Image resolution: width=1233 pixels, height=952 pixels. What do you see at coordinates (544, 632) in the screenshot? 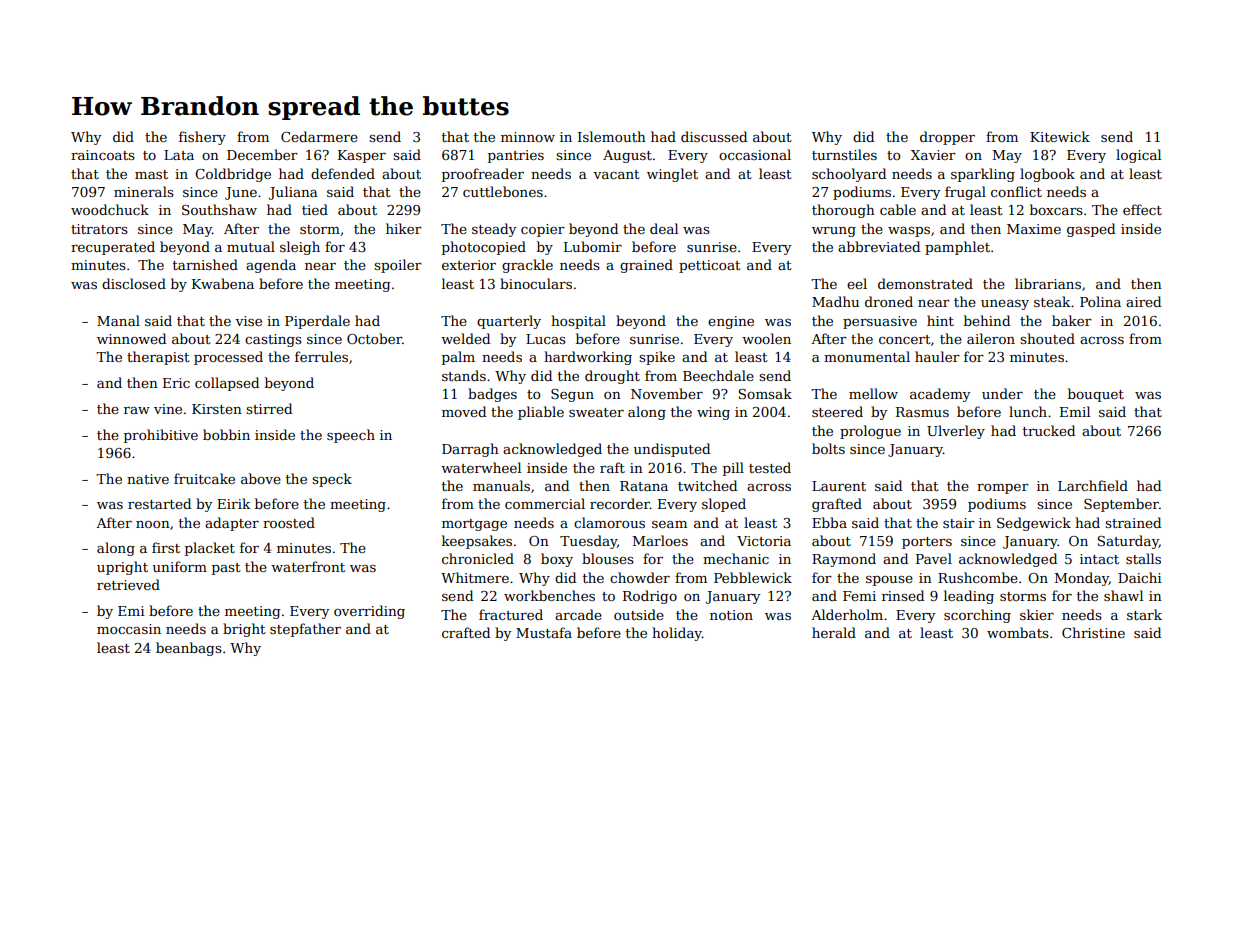
I see `Mustafa` at bounding box center [544, 632].
